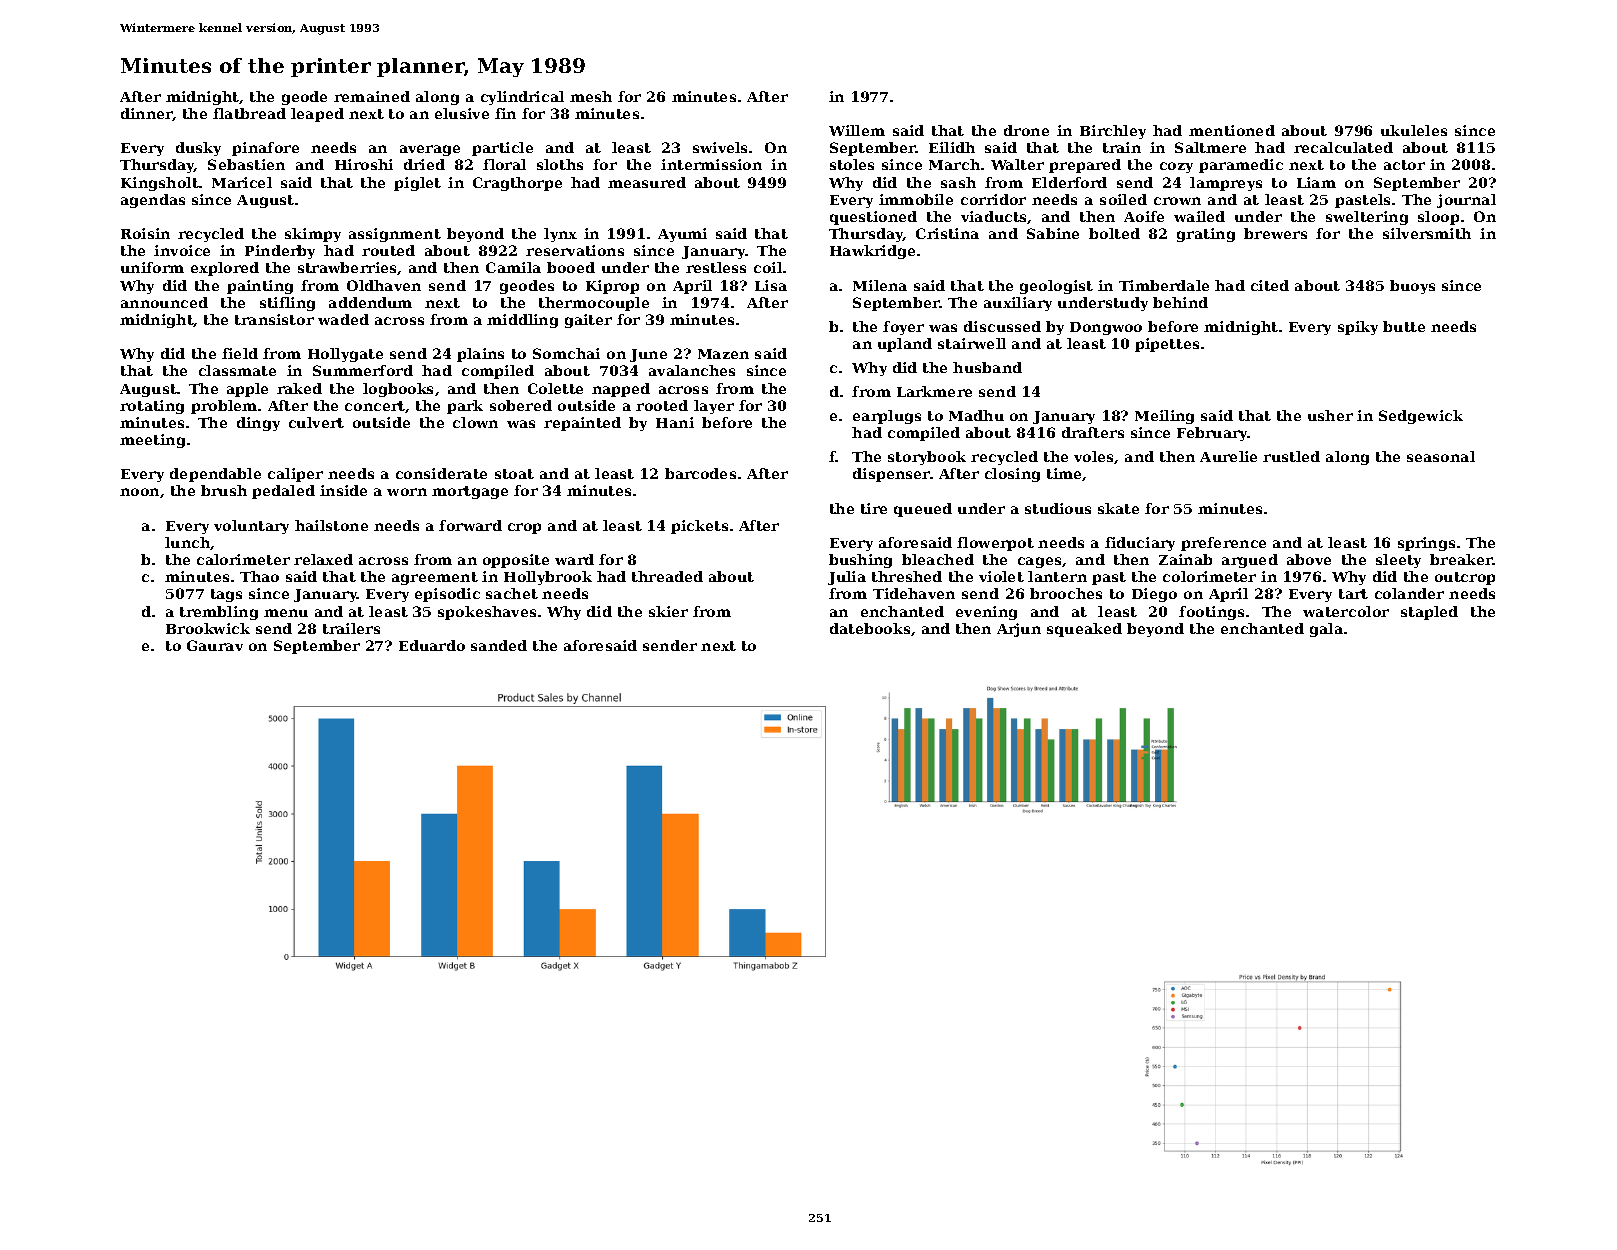 The height and width of the page is (1250, 1617). I want to click on spokeshaves, so click(487, 613).
